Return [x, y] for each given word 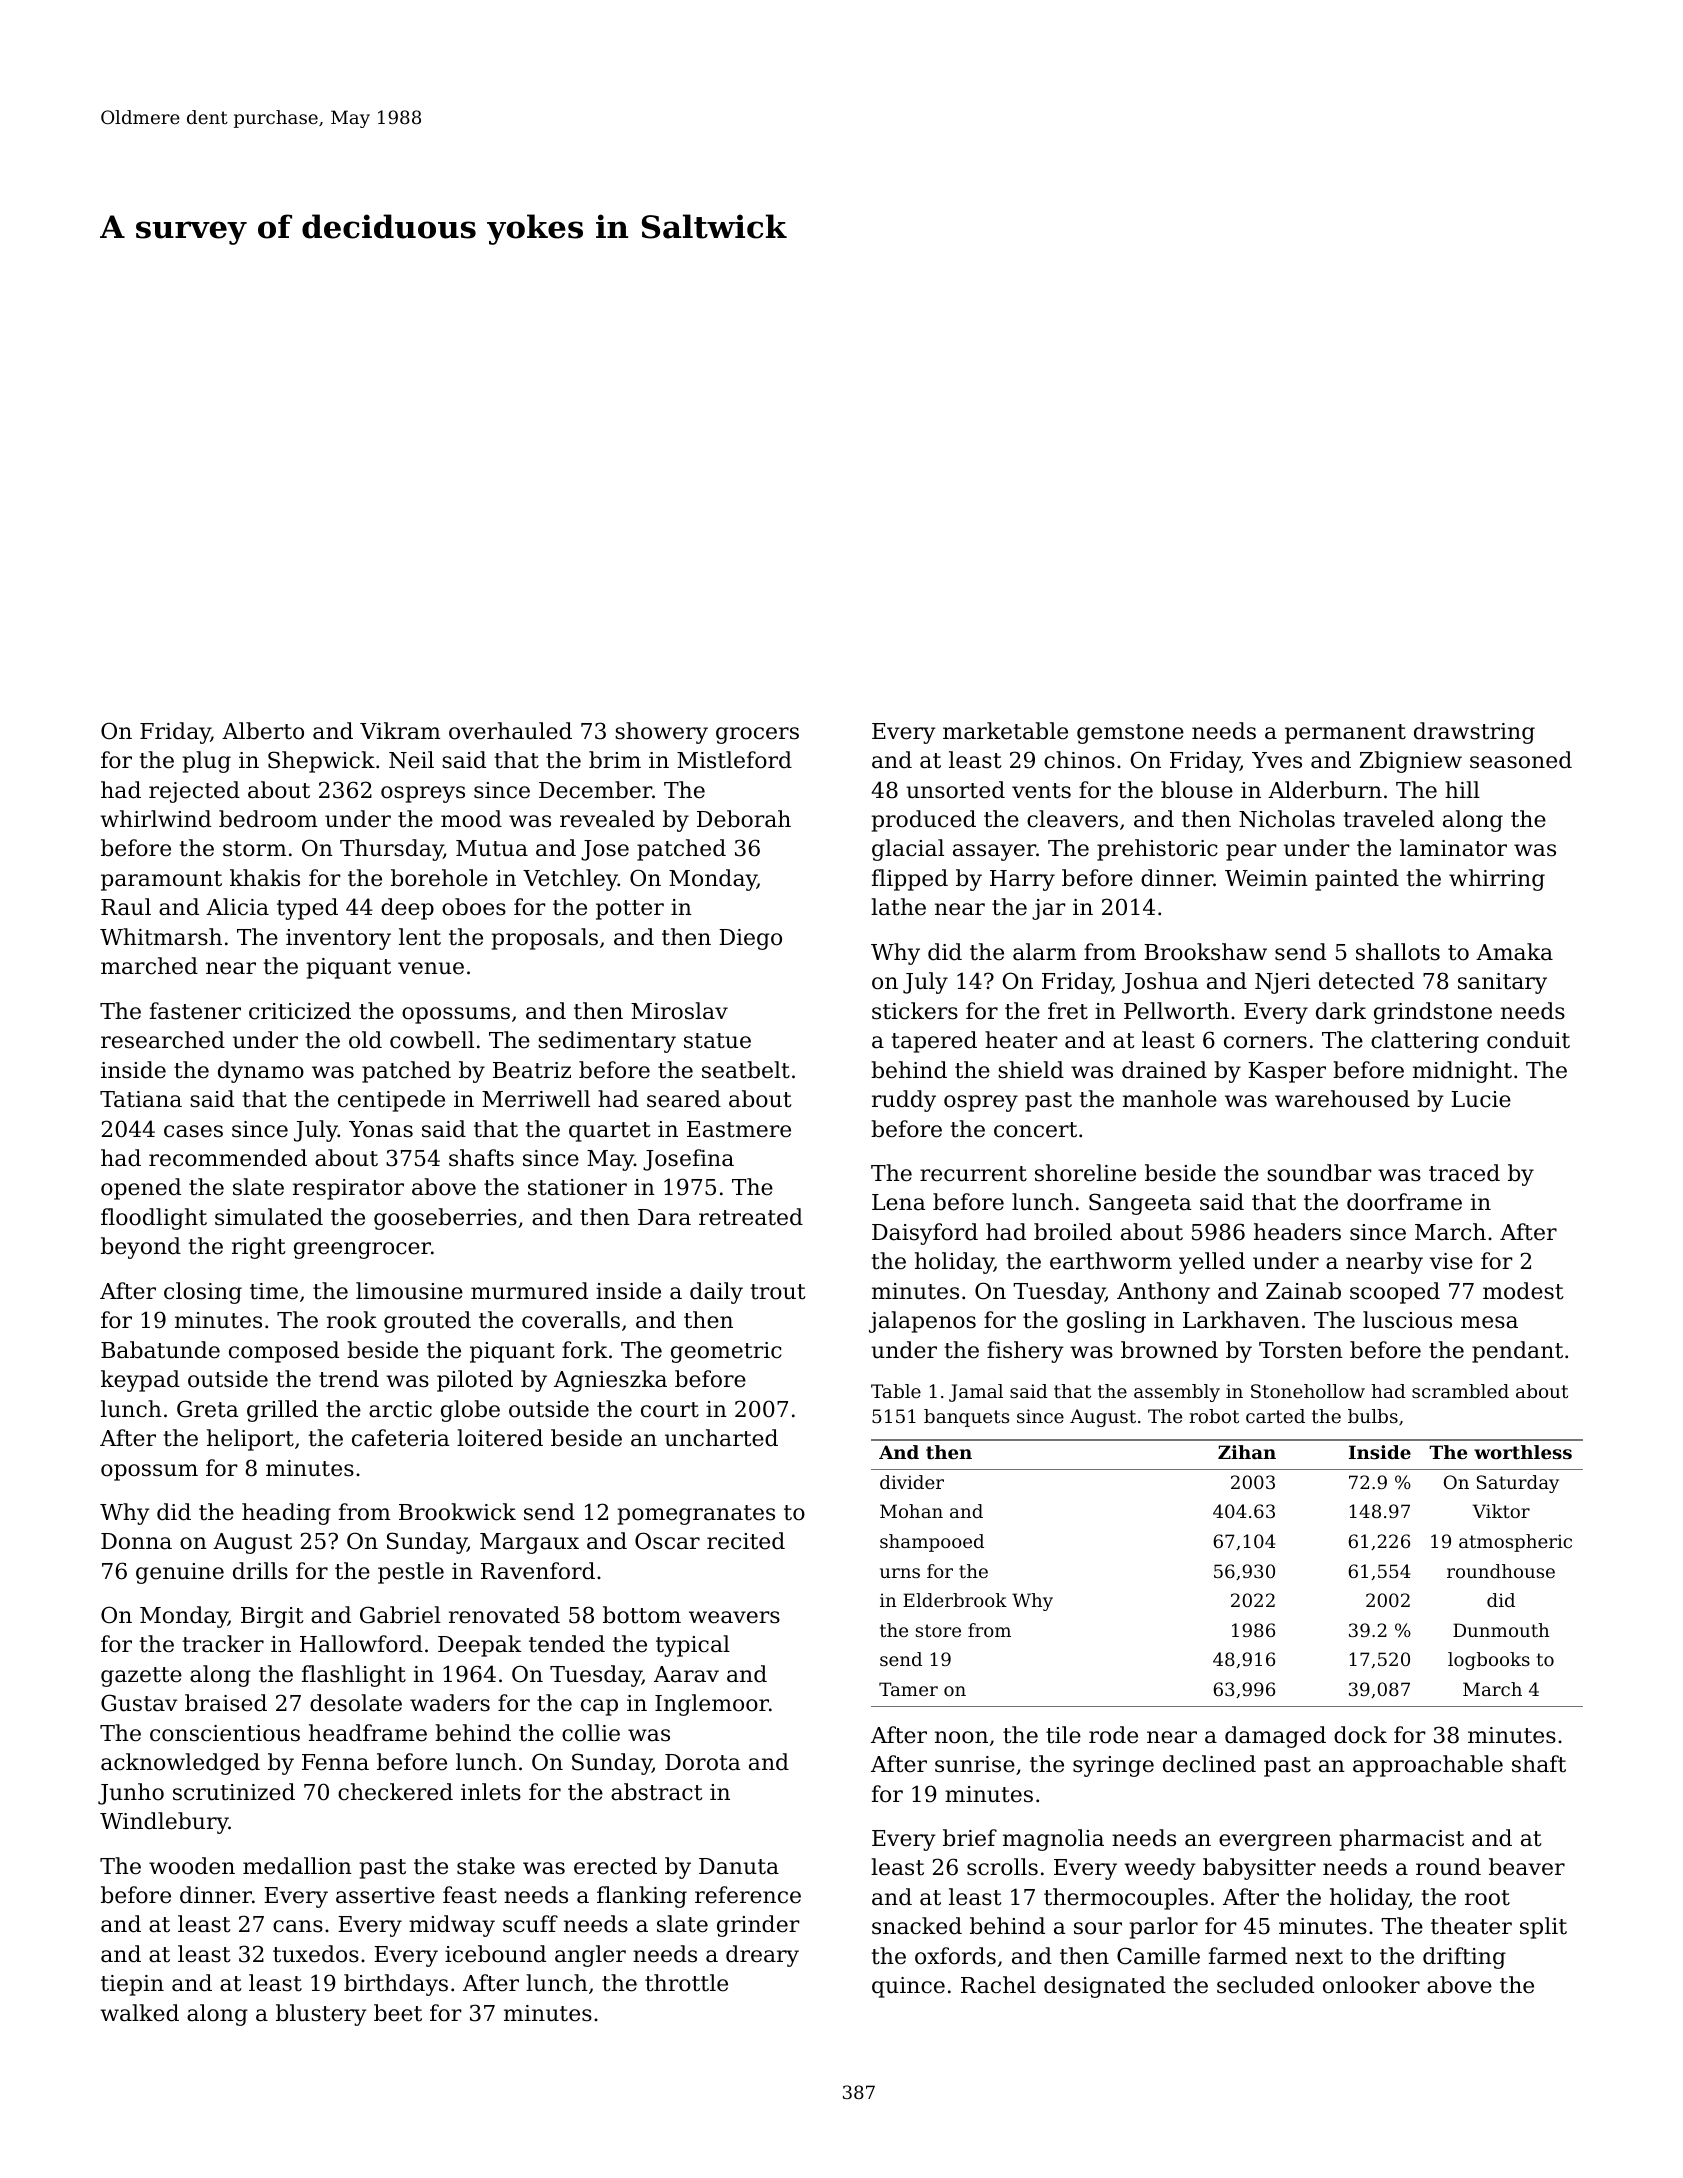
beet [398, 2013]
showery [661, 733]
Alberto [263, 731]
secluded [1265, 1985]
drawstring [1474, 733]
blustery [321, 2015]
